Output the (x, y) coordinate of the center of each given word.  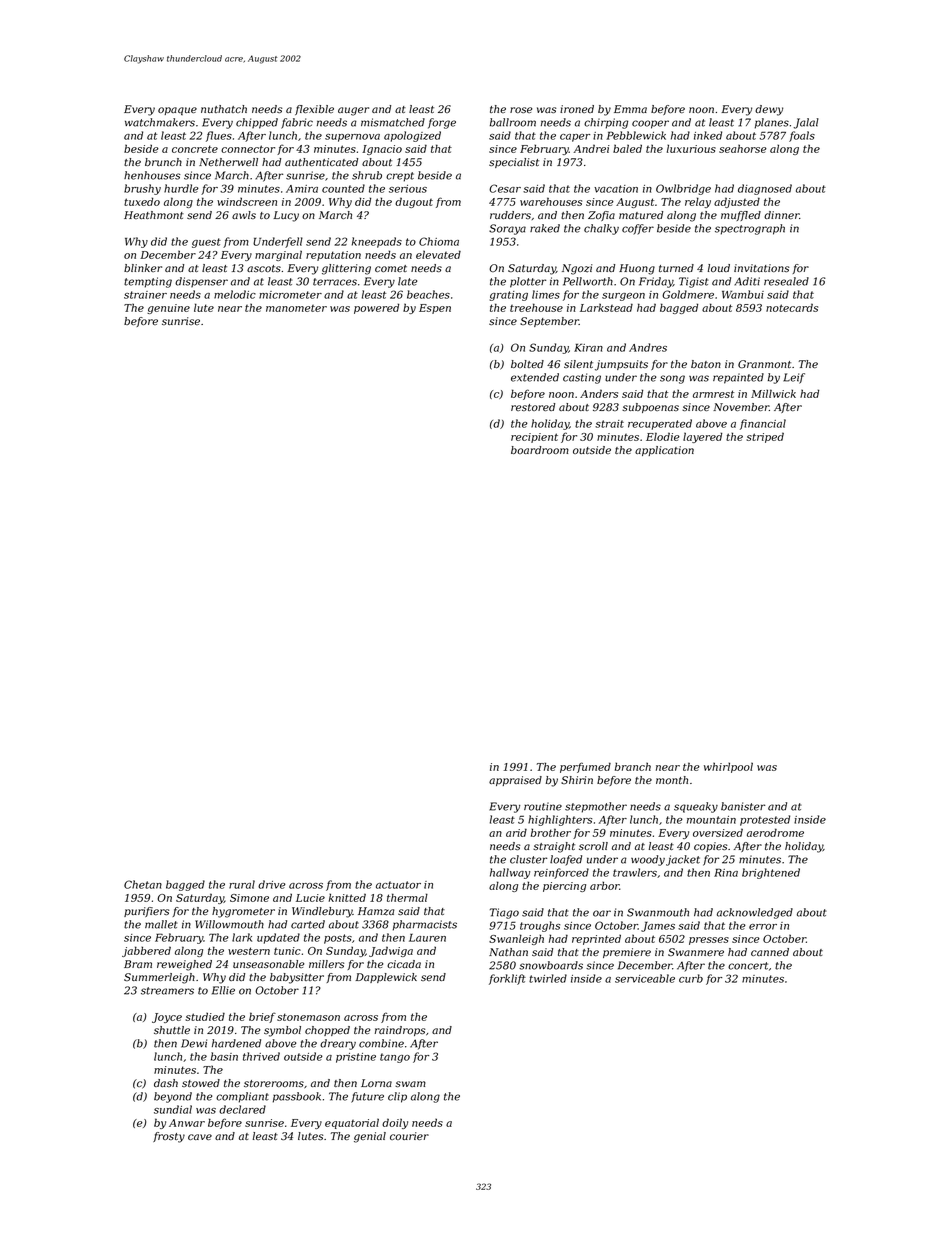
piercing (564, 887)
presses (709, 941)
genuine (168, 309)
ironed (577, 109)
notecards (792, 307)
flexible (314, 110)
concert (748, 966)
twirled (548, 978)
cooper (650, 124)
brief (262, 1017)
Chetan (143, 884)
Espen (435, 309)
